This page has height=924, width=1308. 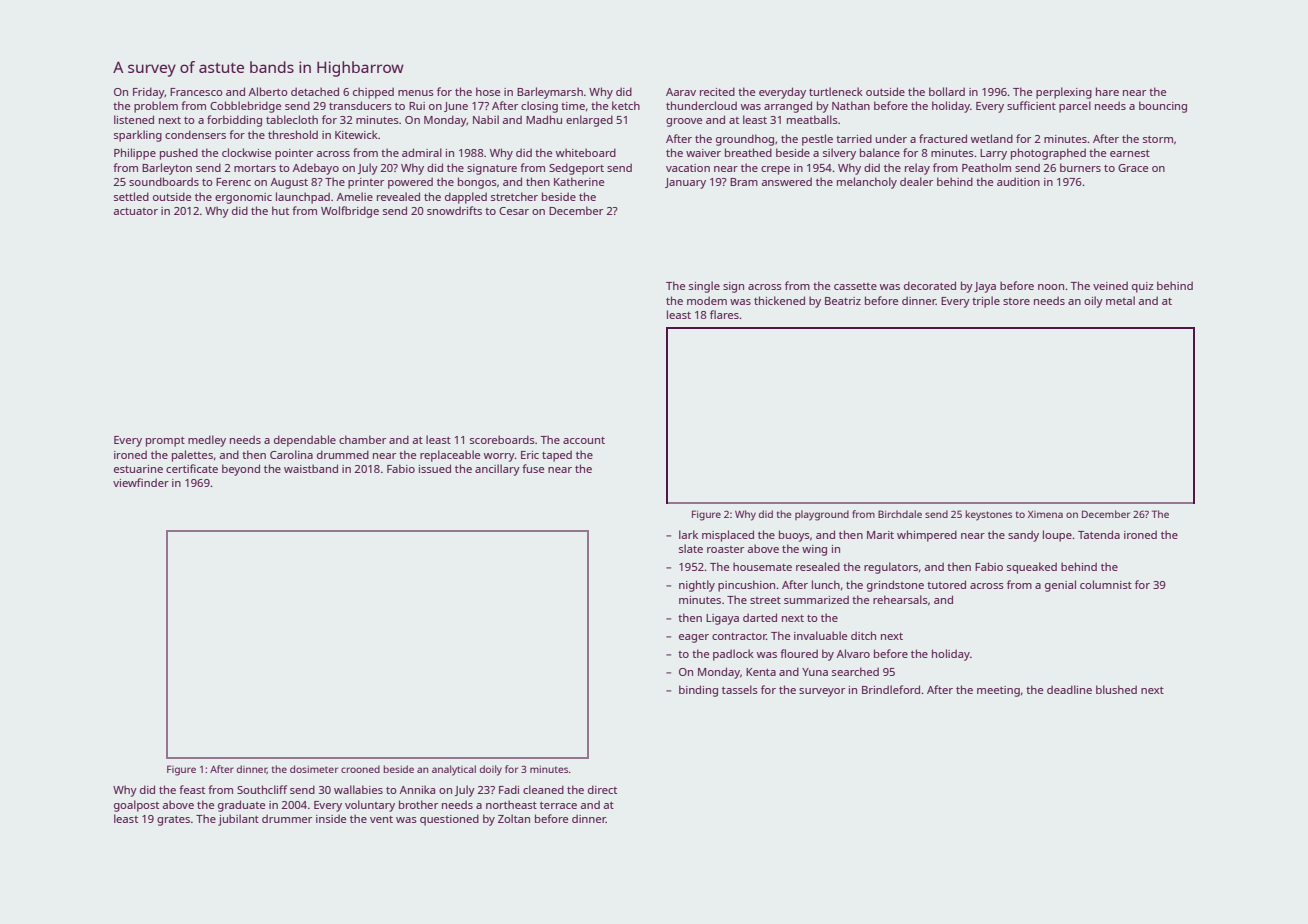 I want to click on beyond, so click(x=241, y=470).
